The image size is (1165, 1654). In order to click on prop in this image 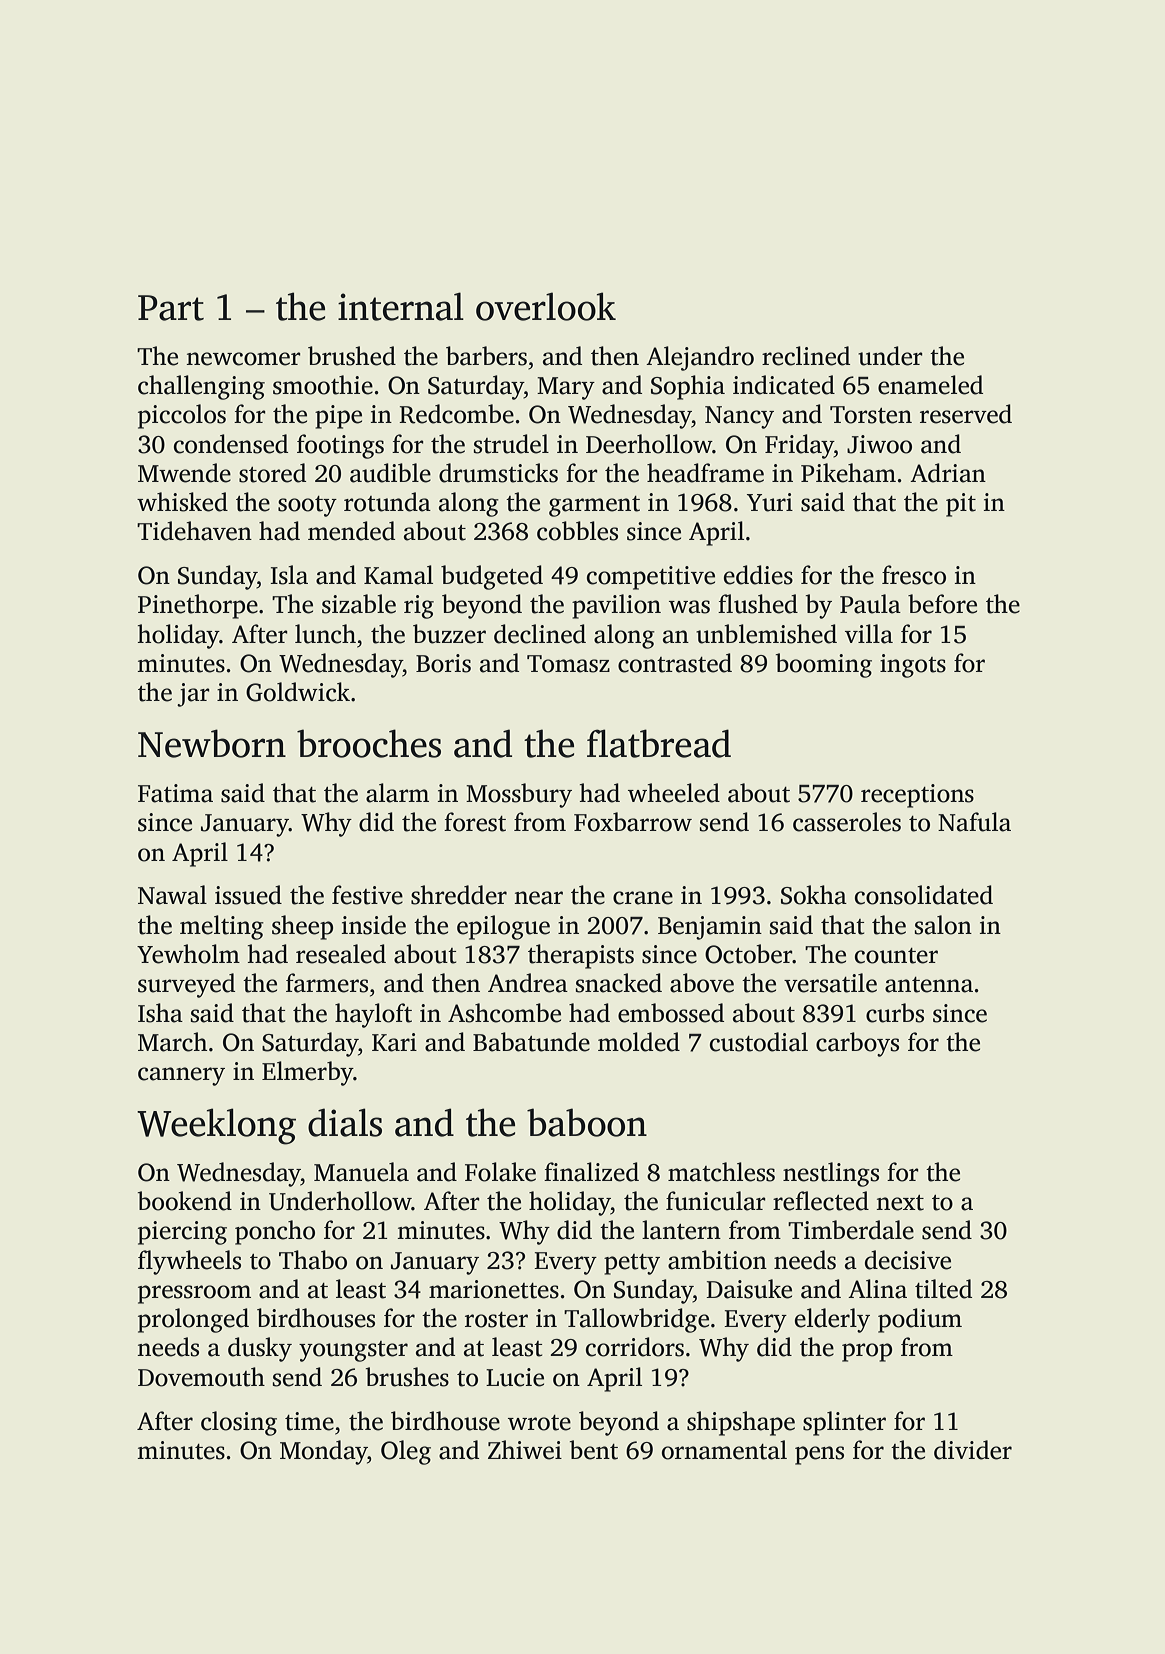, I will do `click(867, 1352)`.
